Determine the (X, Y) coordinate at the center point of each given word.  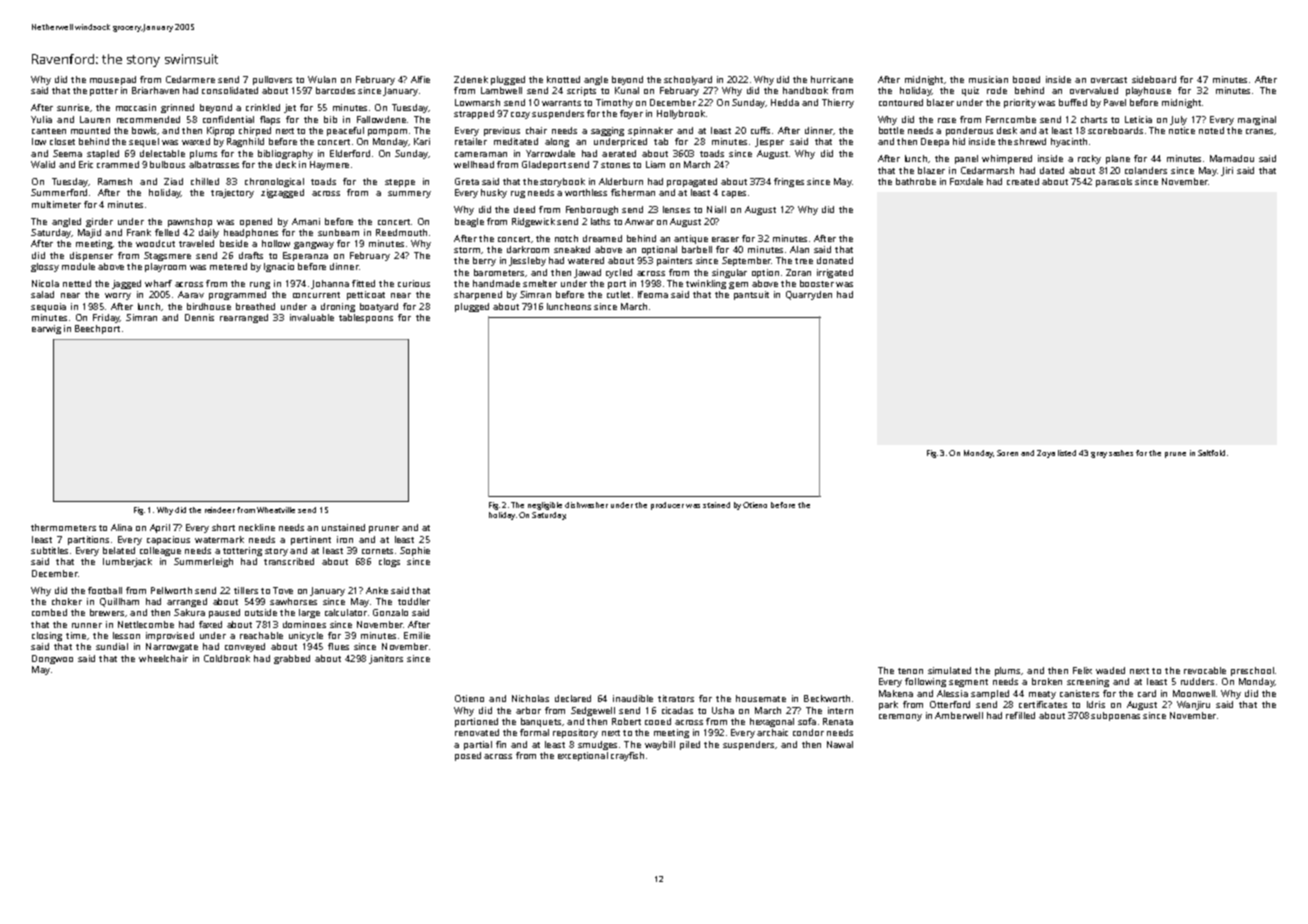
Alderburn (621, 181)
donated (835, 260)
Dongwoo (52, 659)
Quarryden (809, 295)
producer (667, 506)
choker (67, 601)
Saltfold (1211, 453)
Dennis (199, 317)
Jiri (1227, 171)
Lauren (95, 119)
